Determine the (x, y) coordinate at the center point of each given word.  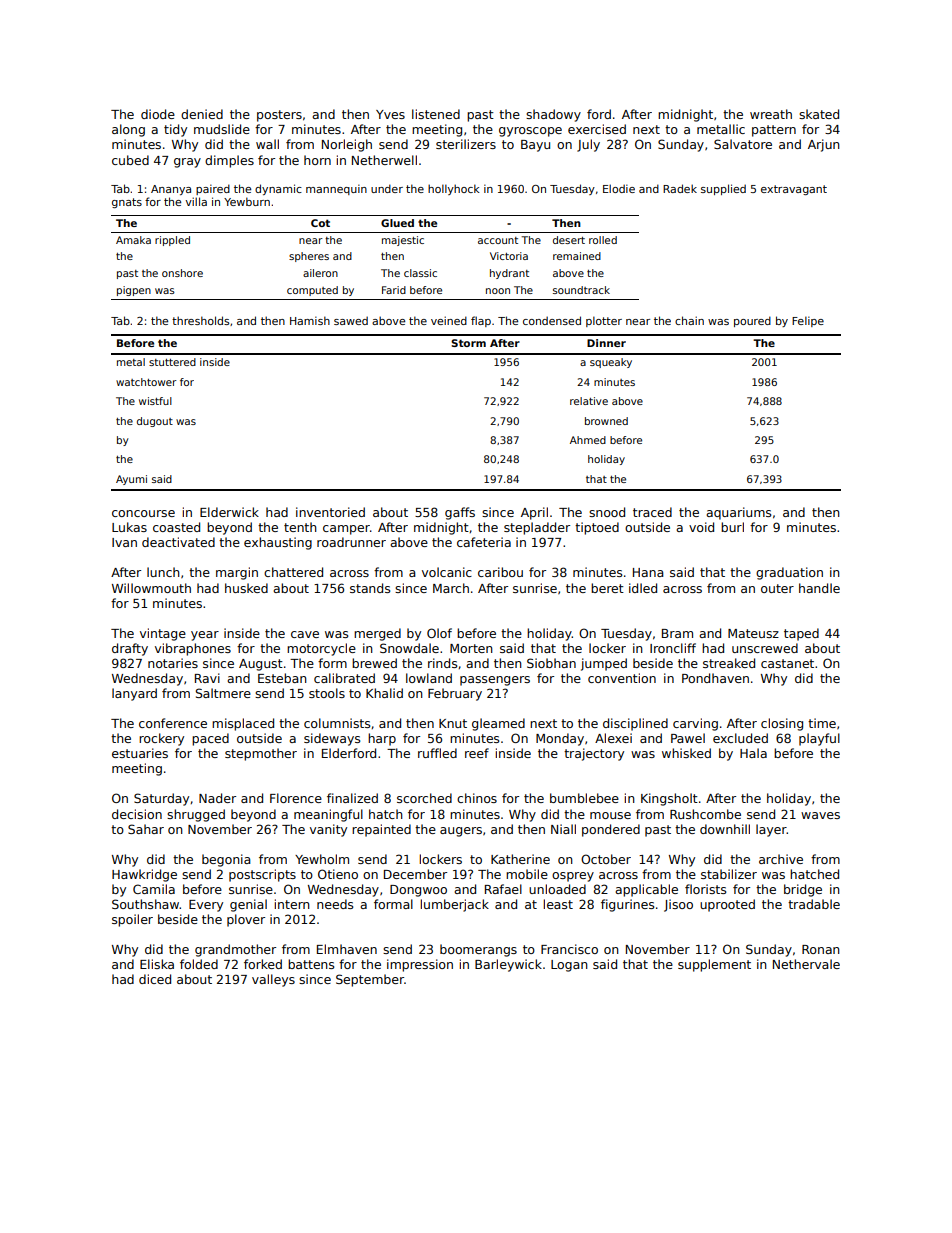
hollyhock (454, 189)
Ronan (821, 949)
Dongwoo (418, 891)
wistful (155, 401)
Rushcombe (705, 814)
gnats (127, 203)
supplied (723, 189)
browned (606, 421)
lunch (163, 572)
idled (643, 588)
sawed (351, 320)
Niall (563, 829)
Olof (439, 633)
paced (210, 739)
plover (246, 920)
